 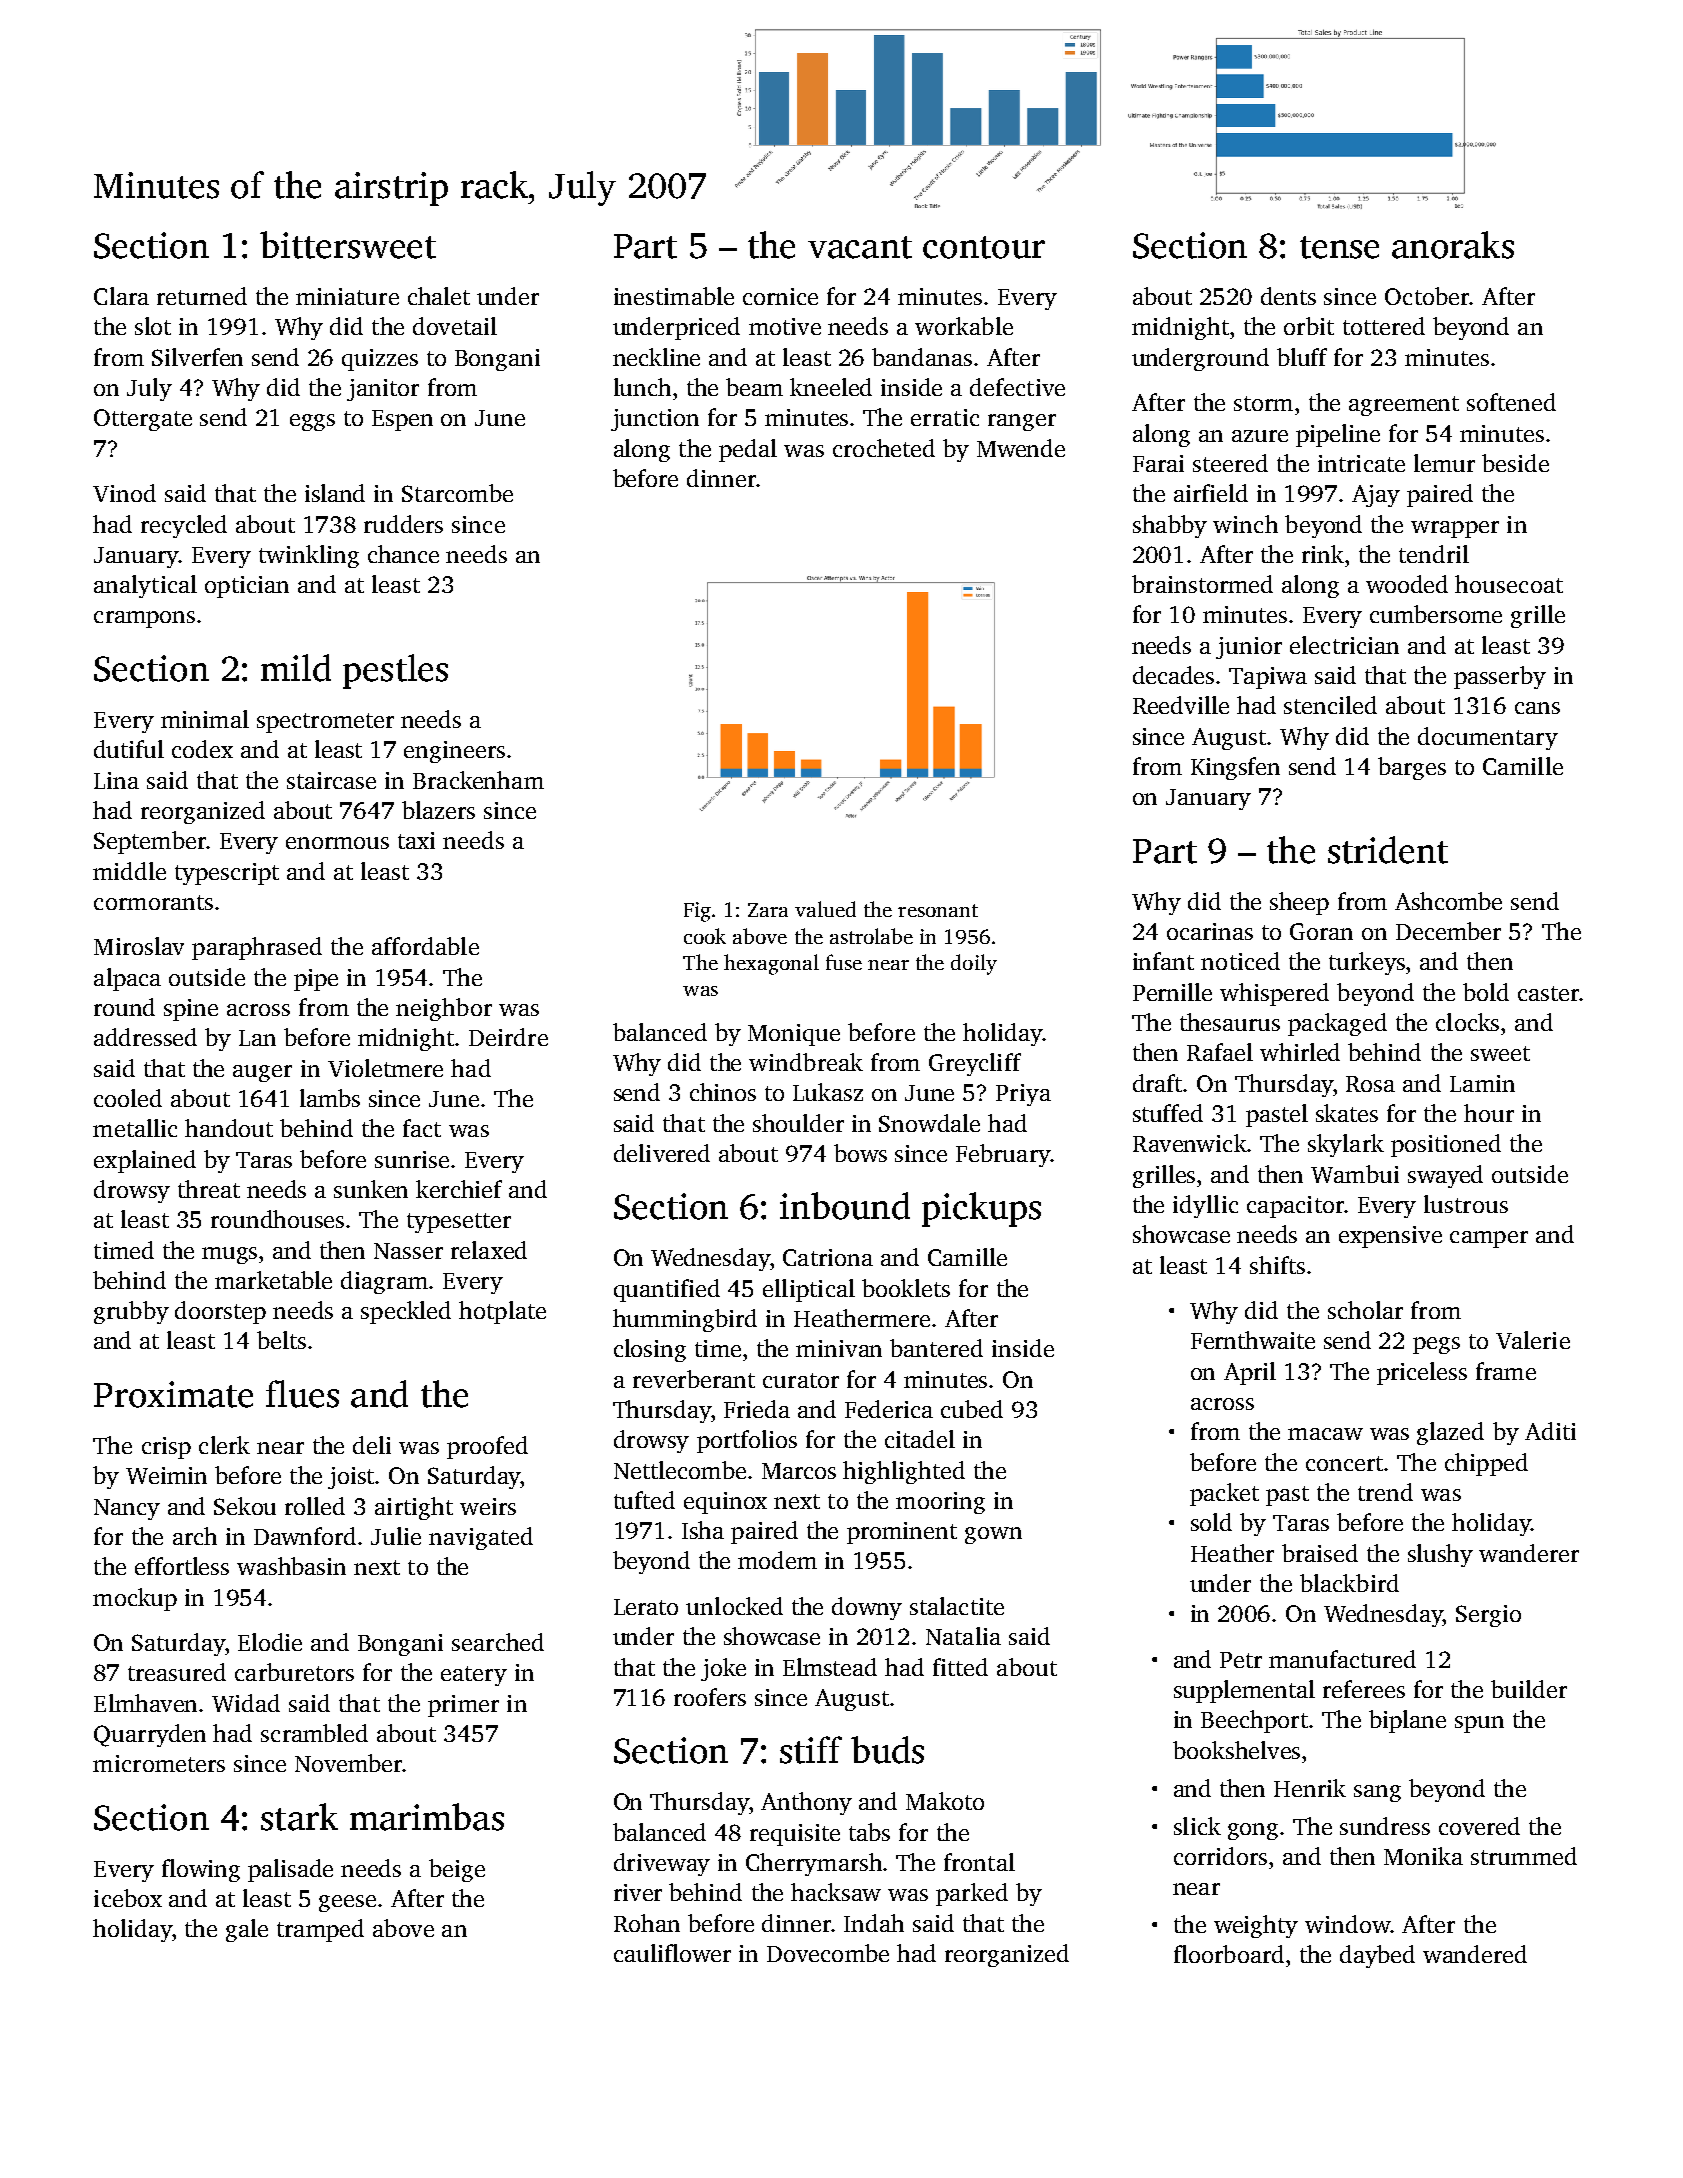 What do you see at coordinates (1205, 1206) in the document?
I see `idyllic` at bounding box center [1205, 1206].
